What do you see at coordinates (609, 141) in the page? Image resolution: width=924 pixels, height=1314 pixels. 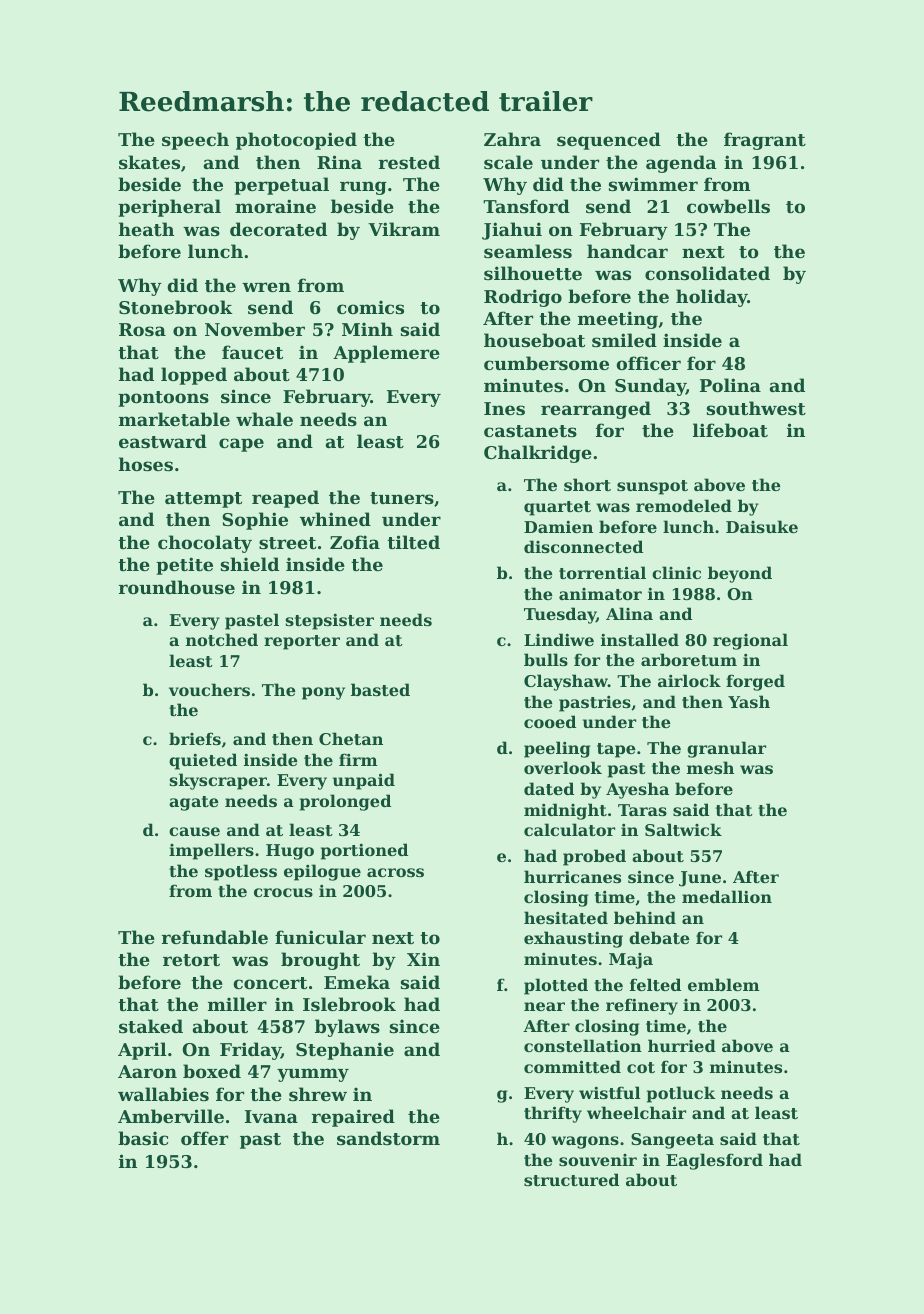 I see `sequenced` at bounding box center [609, 141].
